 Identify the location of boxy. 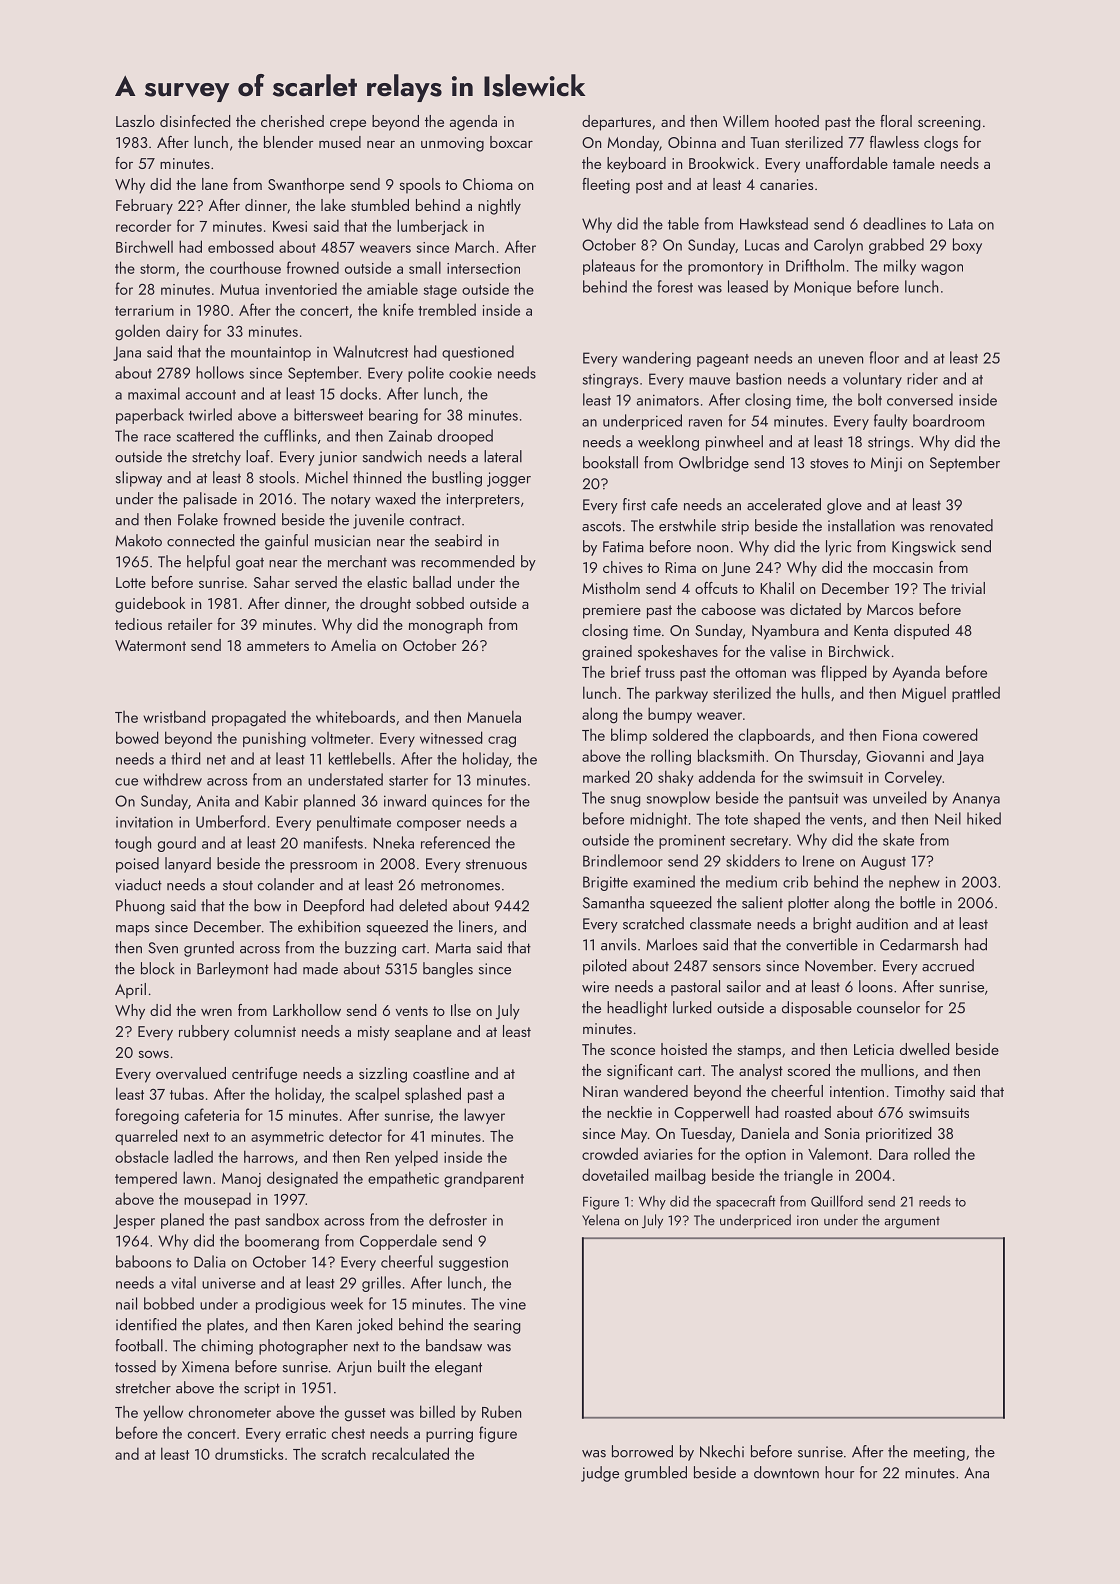
(967, 246).
